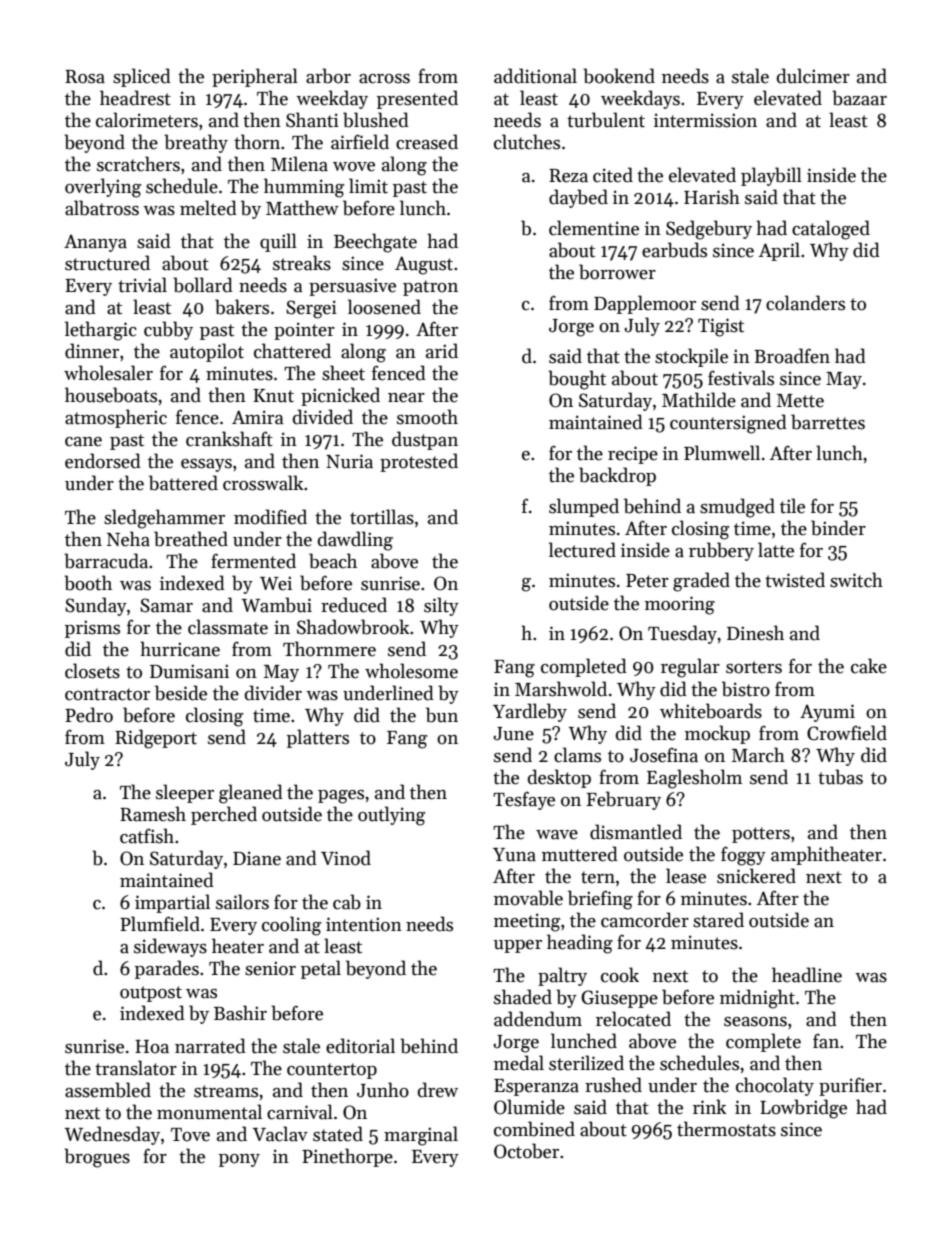 This screenshot has width=952, height=1233. Describe the element at coordinates (276, 605) in the screenshot. I see `Wambui` at that location.
